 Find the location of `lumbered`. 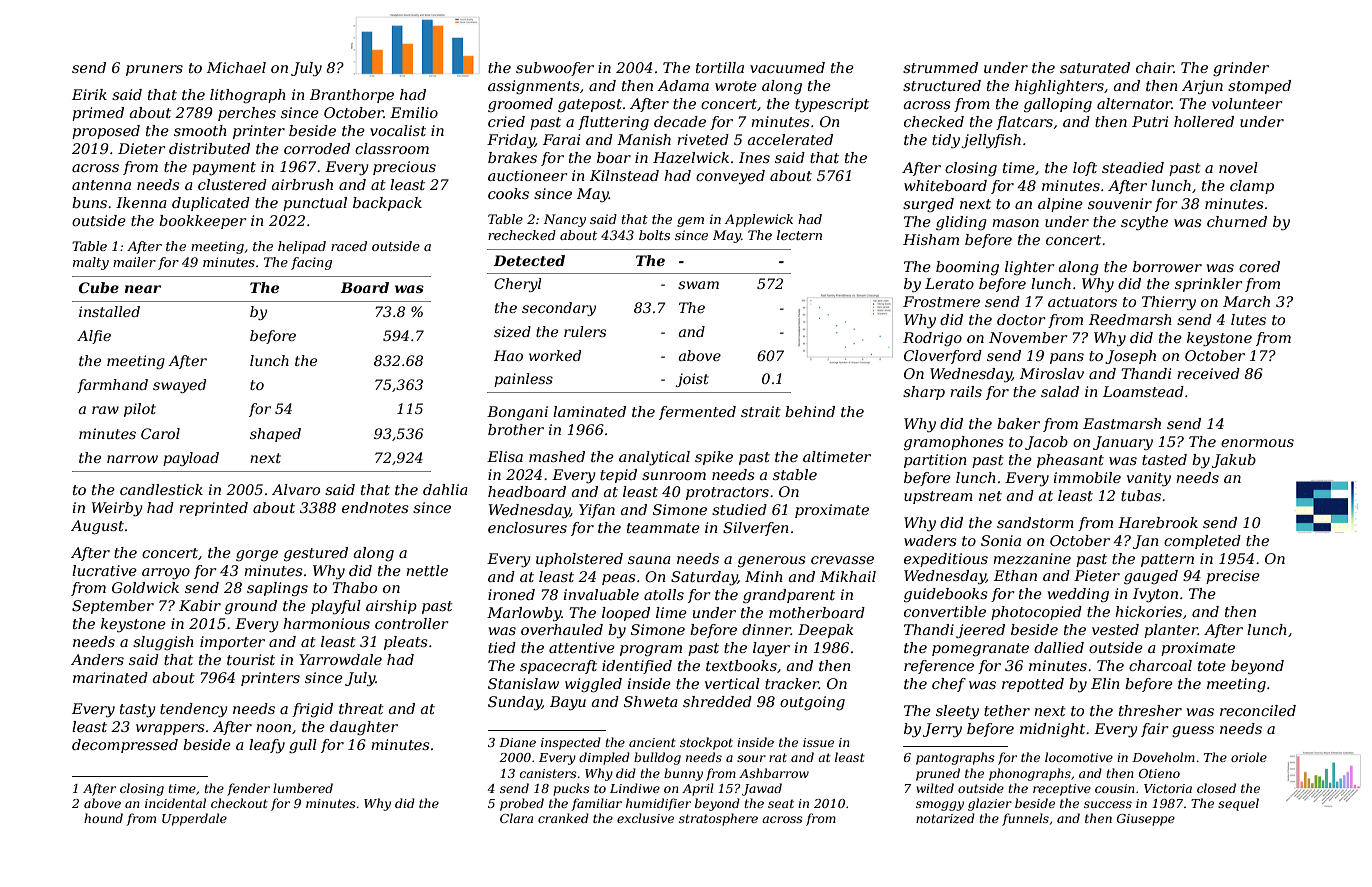

lumbered is located at coordinates (303, 788).
